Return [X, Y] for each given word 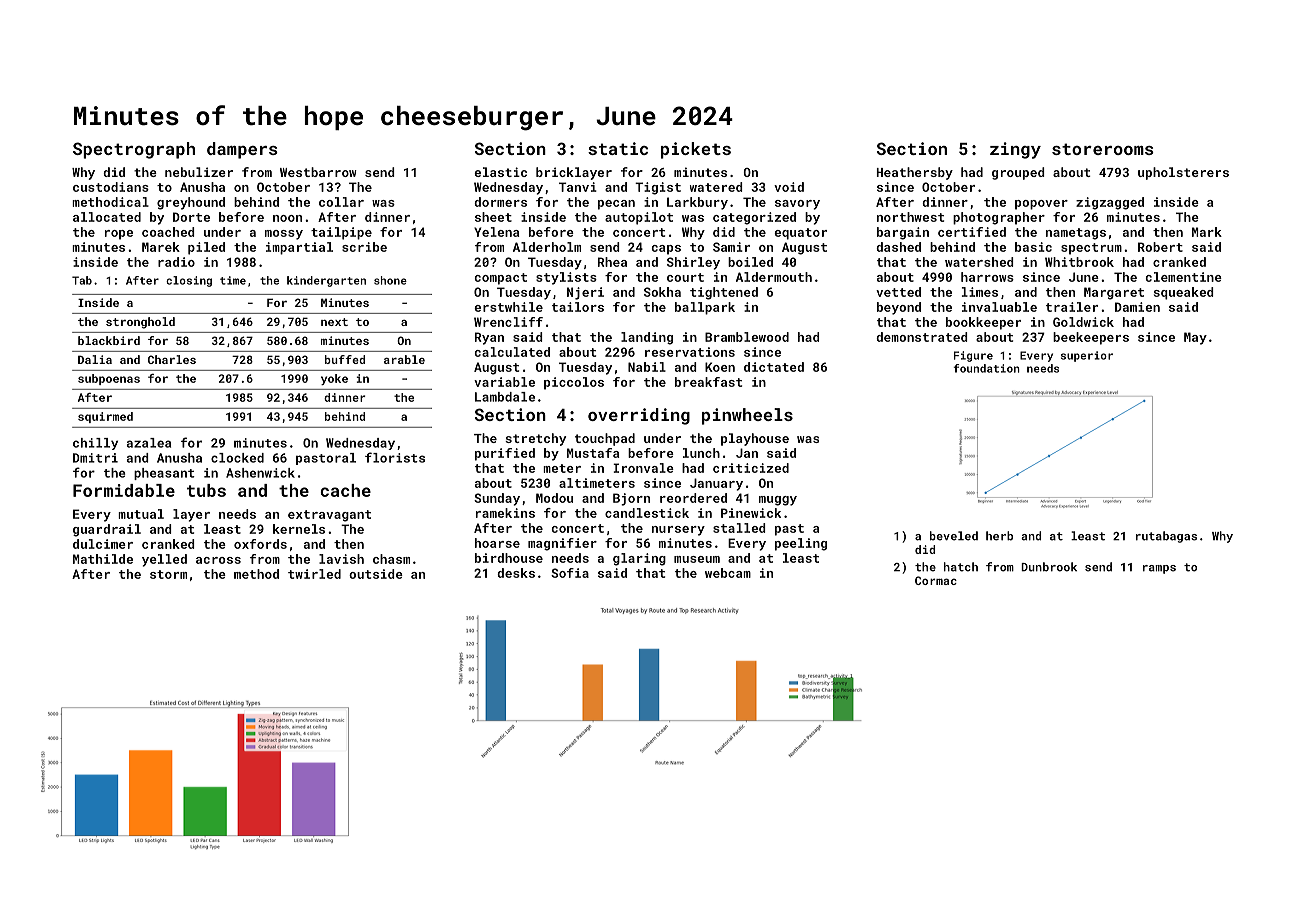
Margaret [1114, 293]
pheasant [164, 474]
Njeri [585, 293]
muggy [778, 501]
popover [1041, 205]
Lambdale [505, 397]
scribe [364, 247]
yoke [334, 379]
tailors [578, 307]
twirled [314, 574]
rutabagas [1166, 537]
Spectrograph [134, 150]
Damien [1137, 307]
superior [1087, 356]
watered [716, 187]
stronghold [140, 323]
